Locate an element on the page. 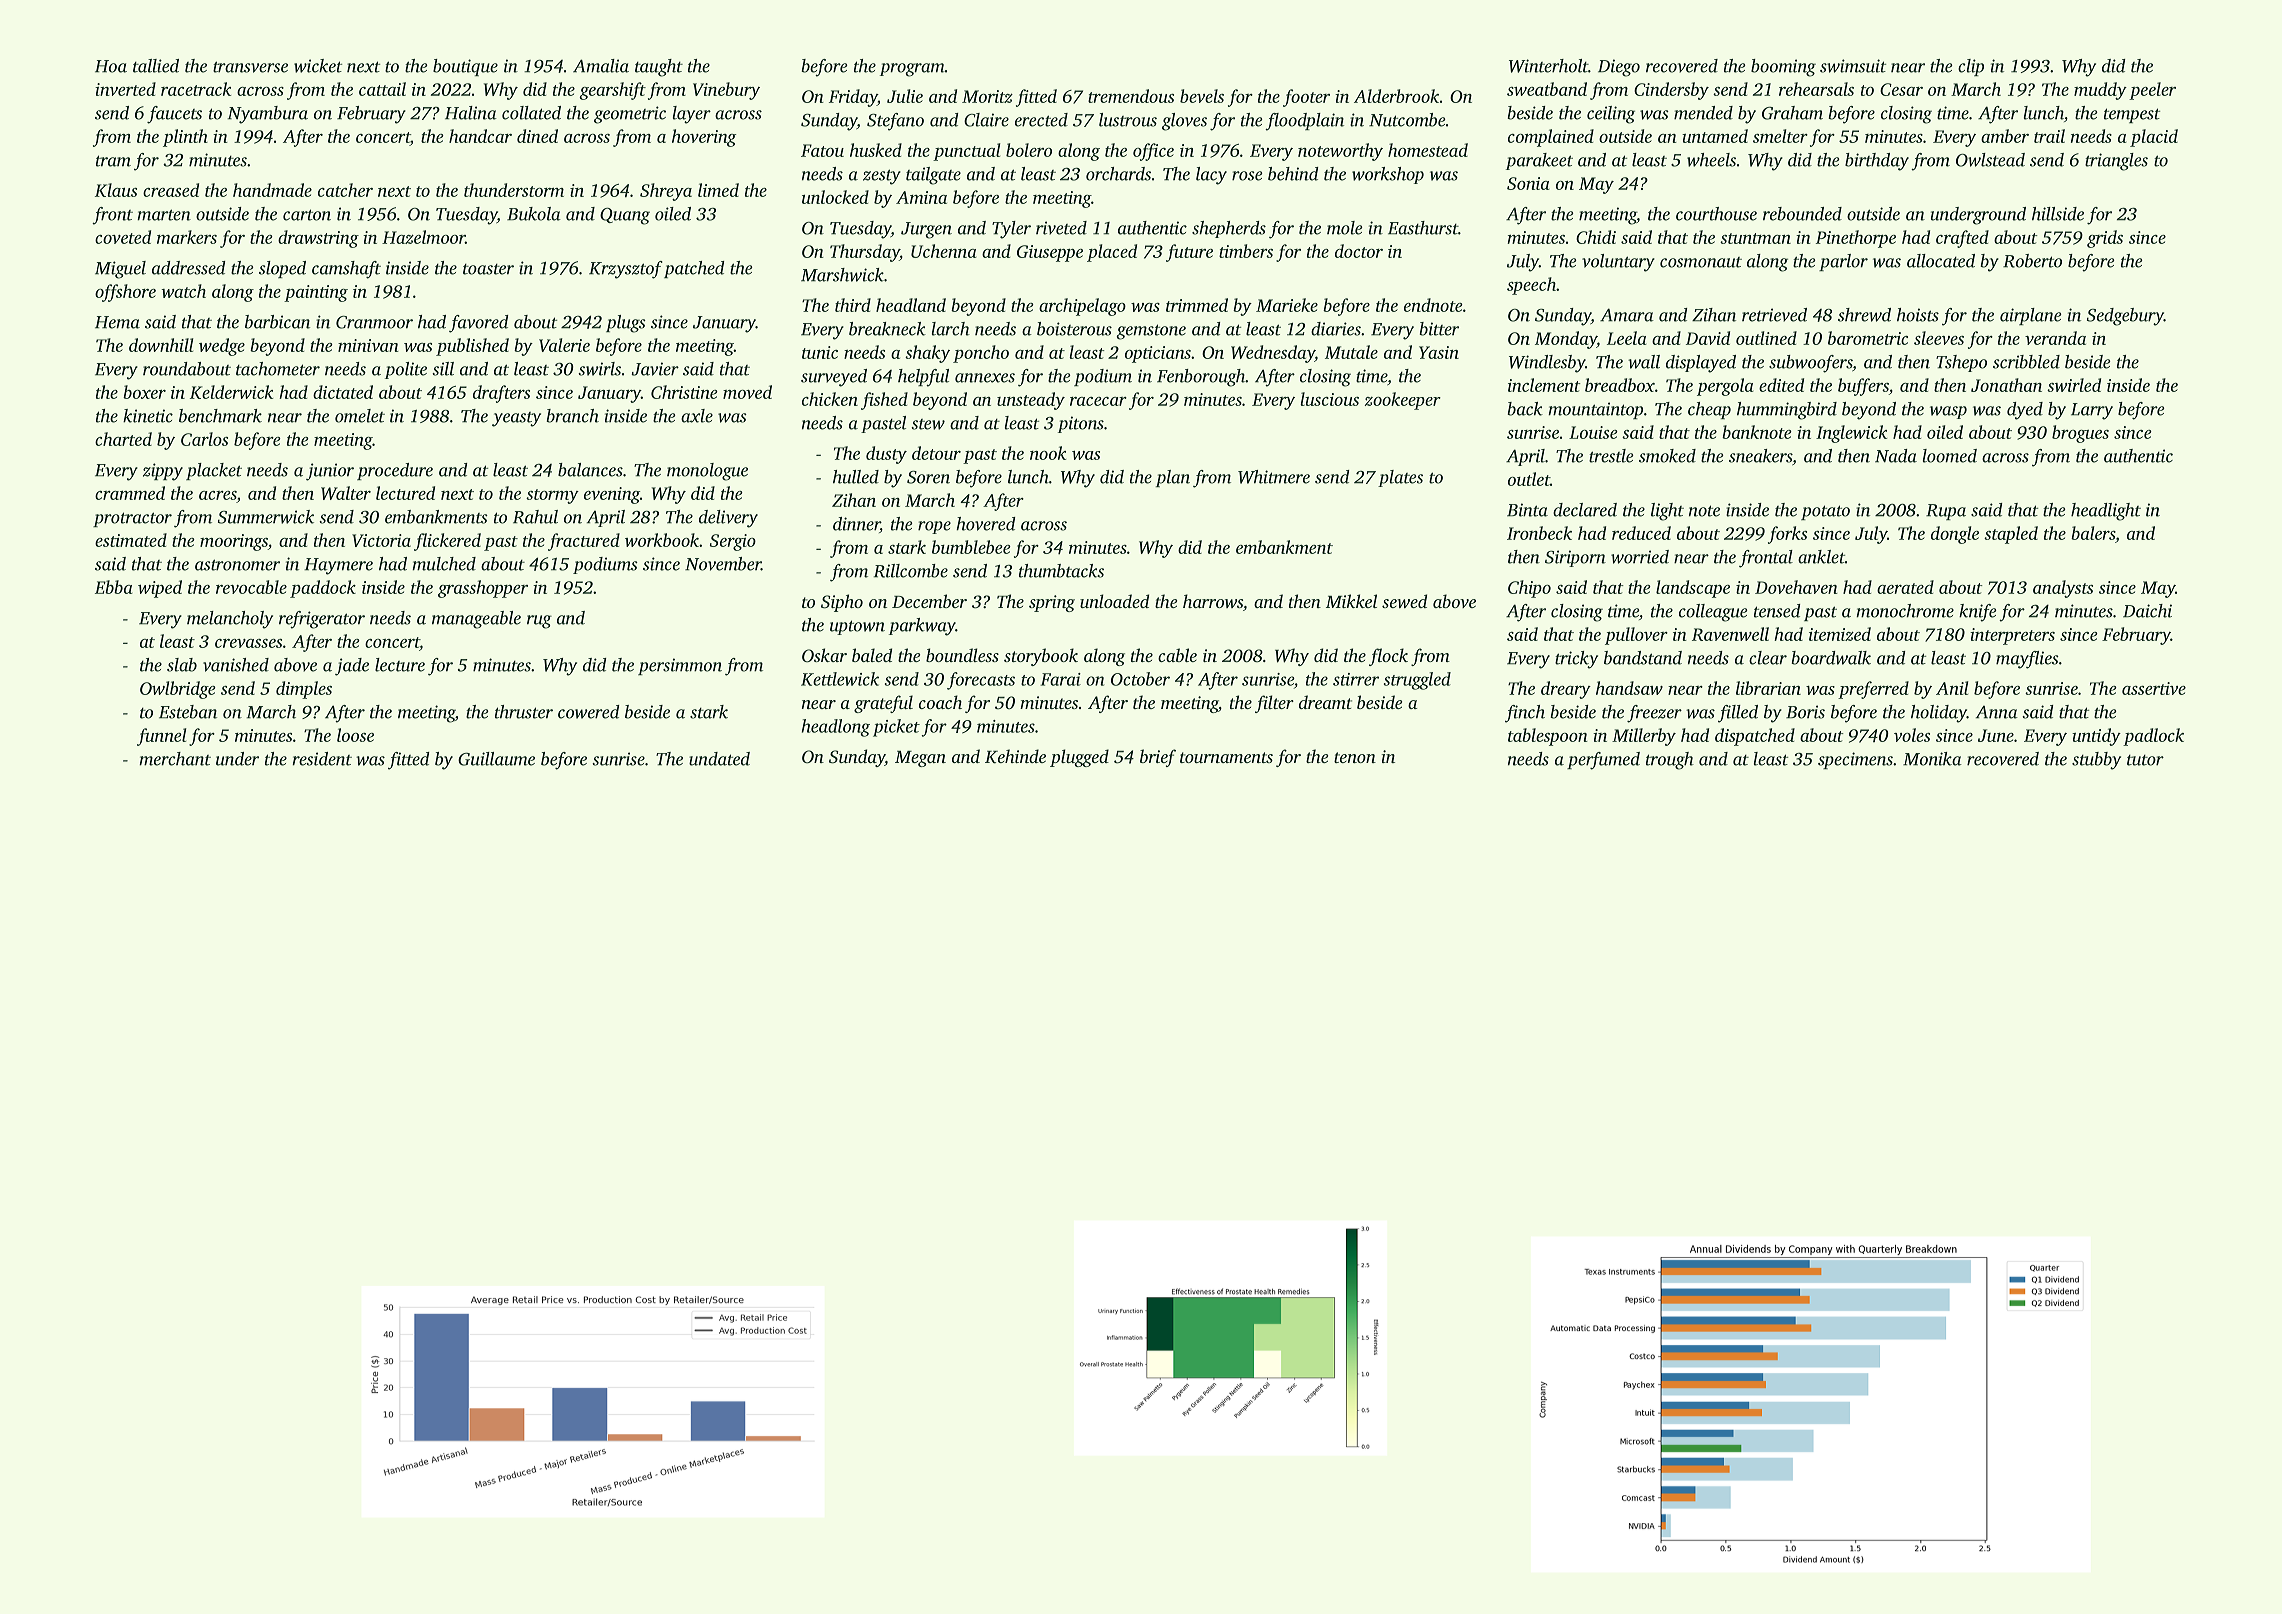 Image resolution: width=2282 pixels, height=1614 pixels. brogues is located at coordinates (2080, 434).
